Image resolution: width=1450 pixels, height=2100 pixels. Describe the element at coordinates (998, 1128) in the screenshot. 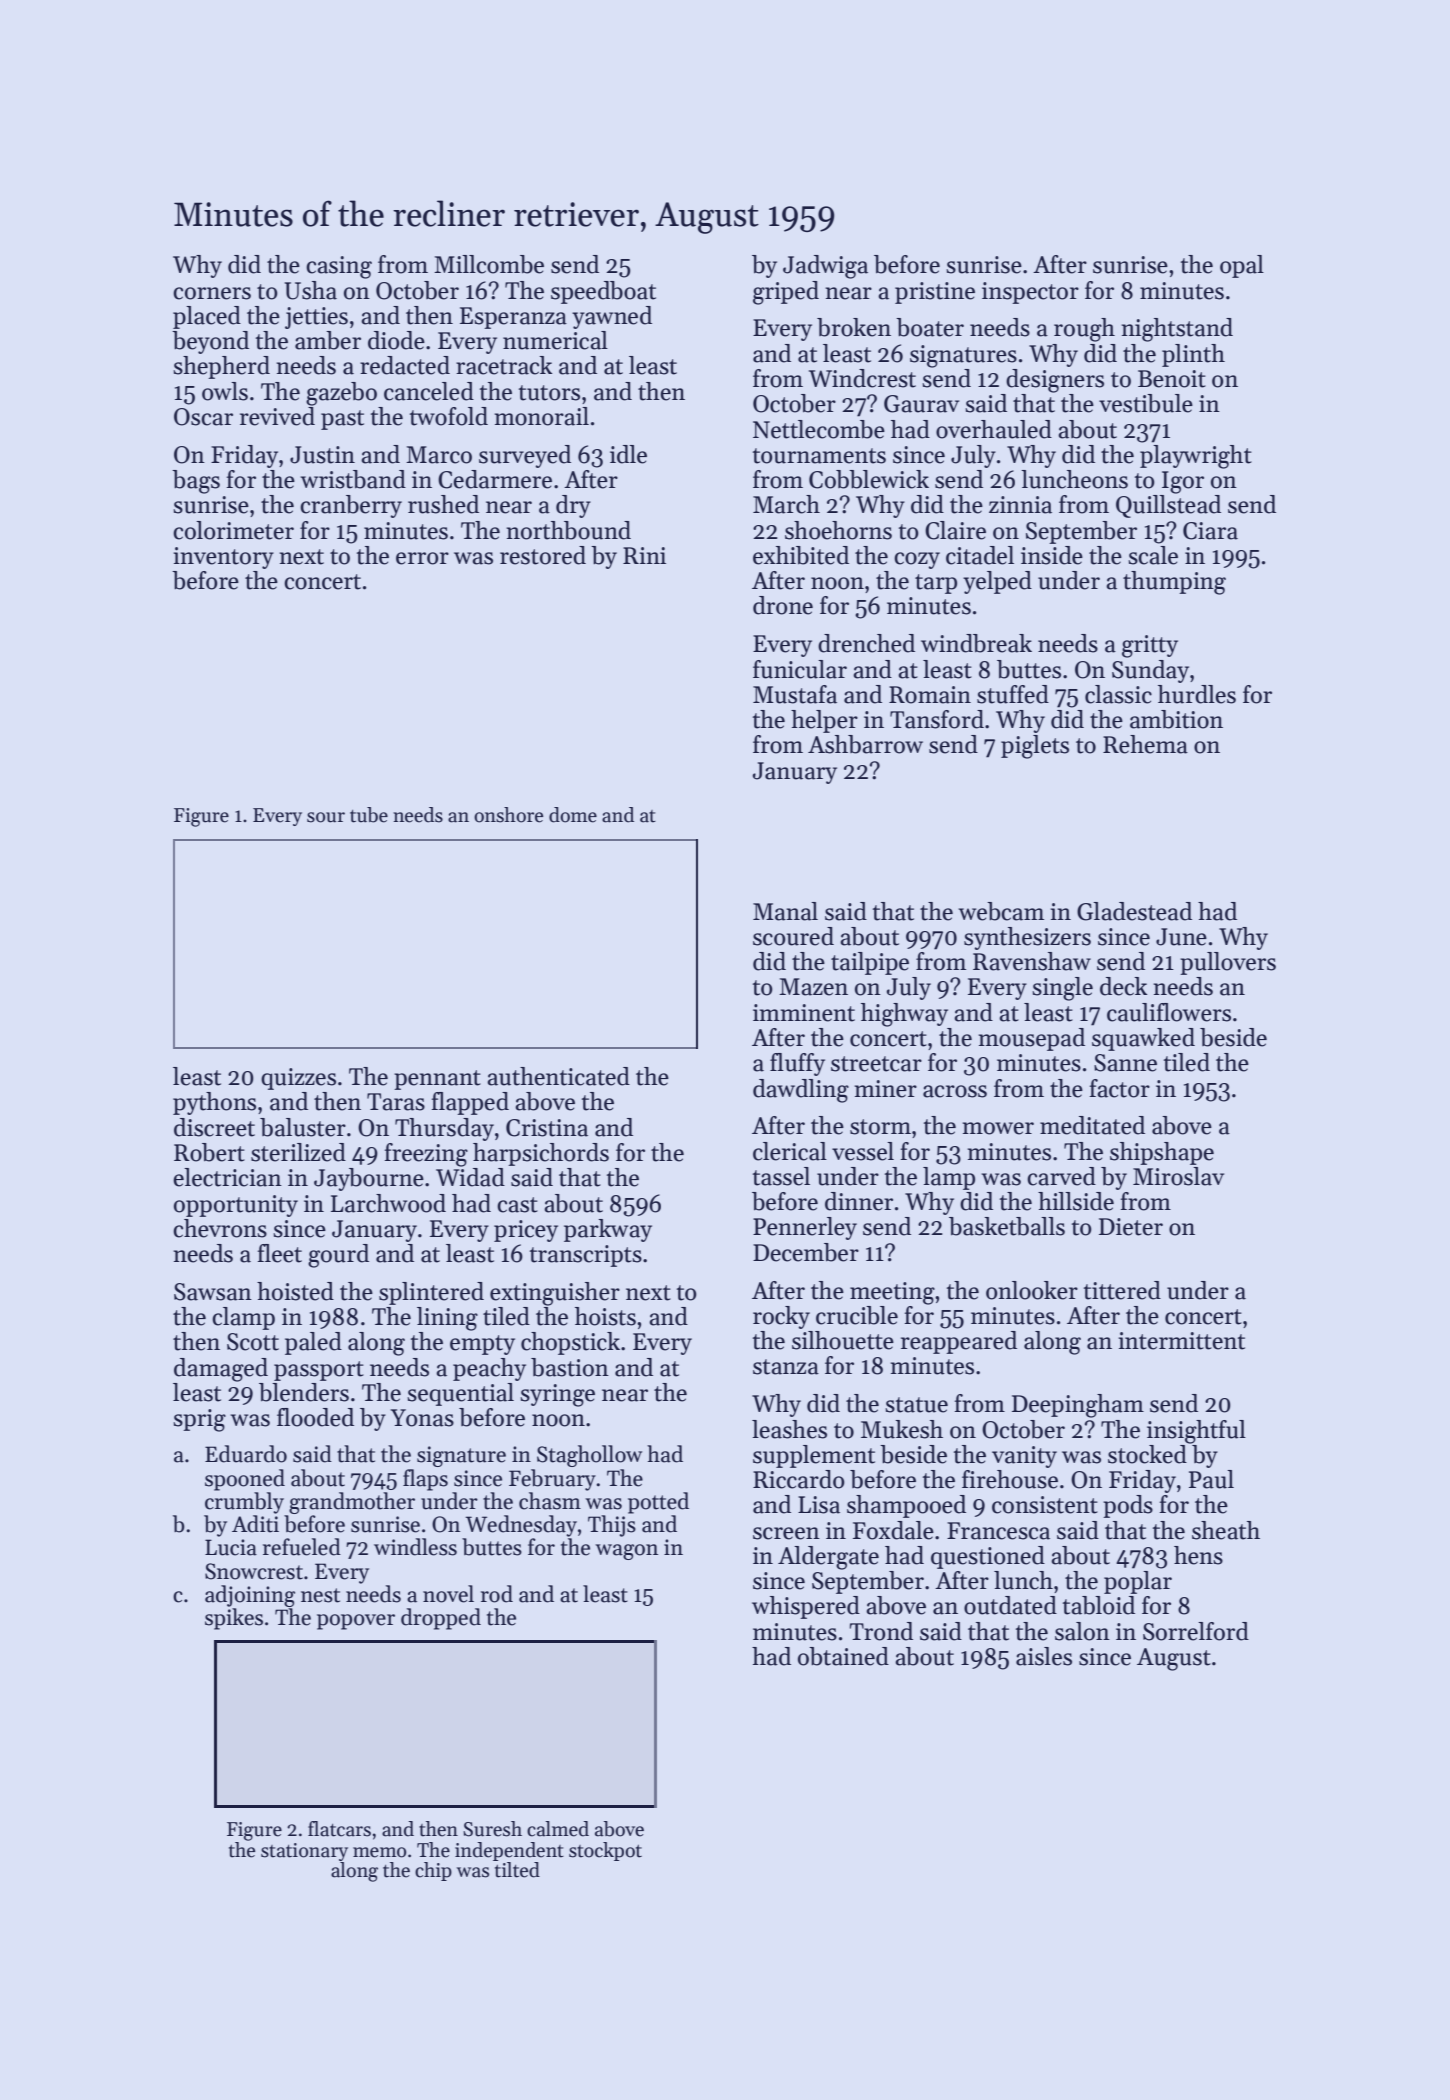

I see `mower` at that location.
